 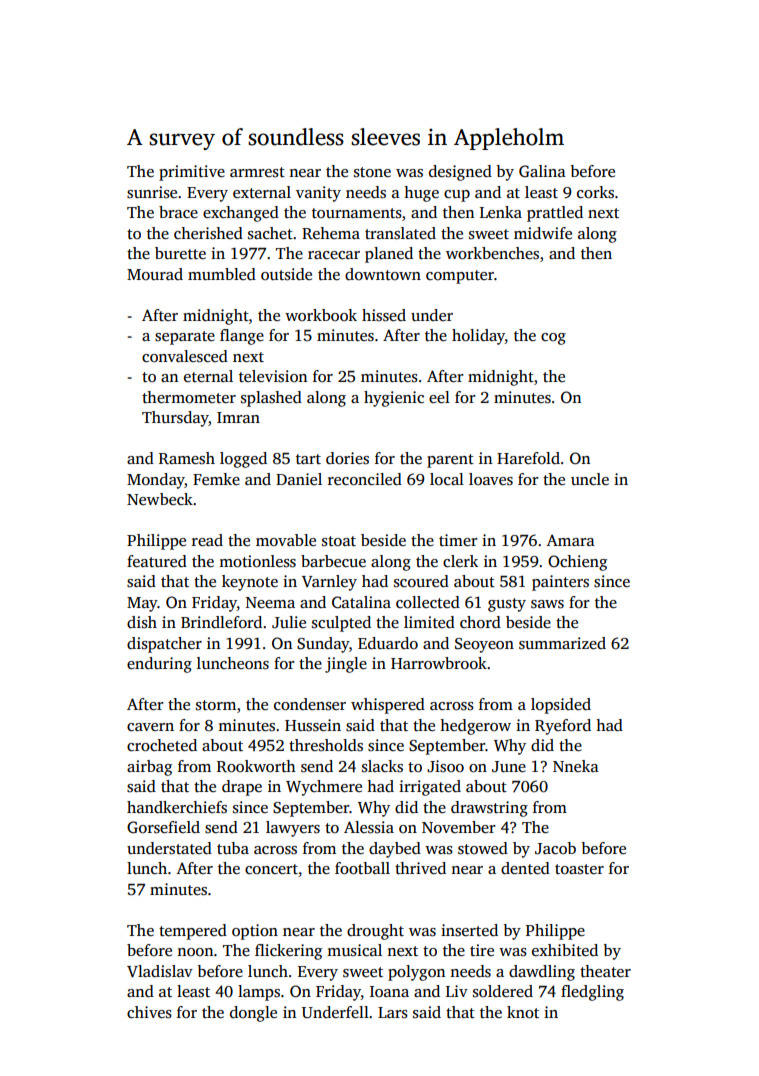 I want to click on thresholds, so click(x=326, y=745).
